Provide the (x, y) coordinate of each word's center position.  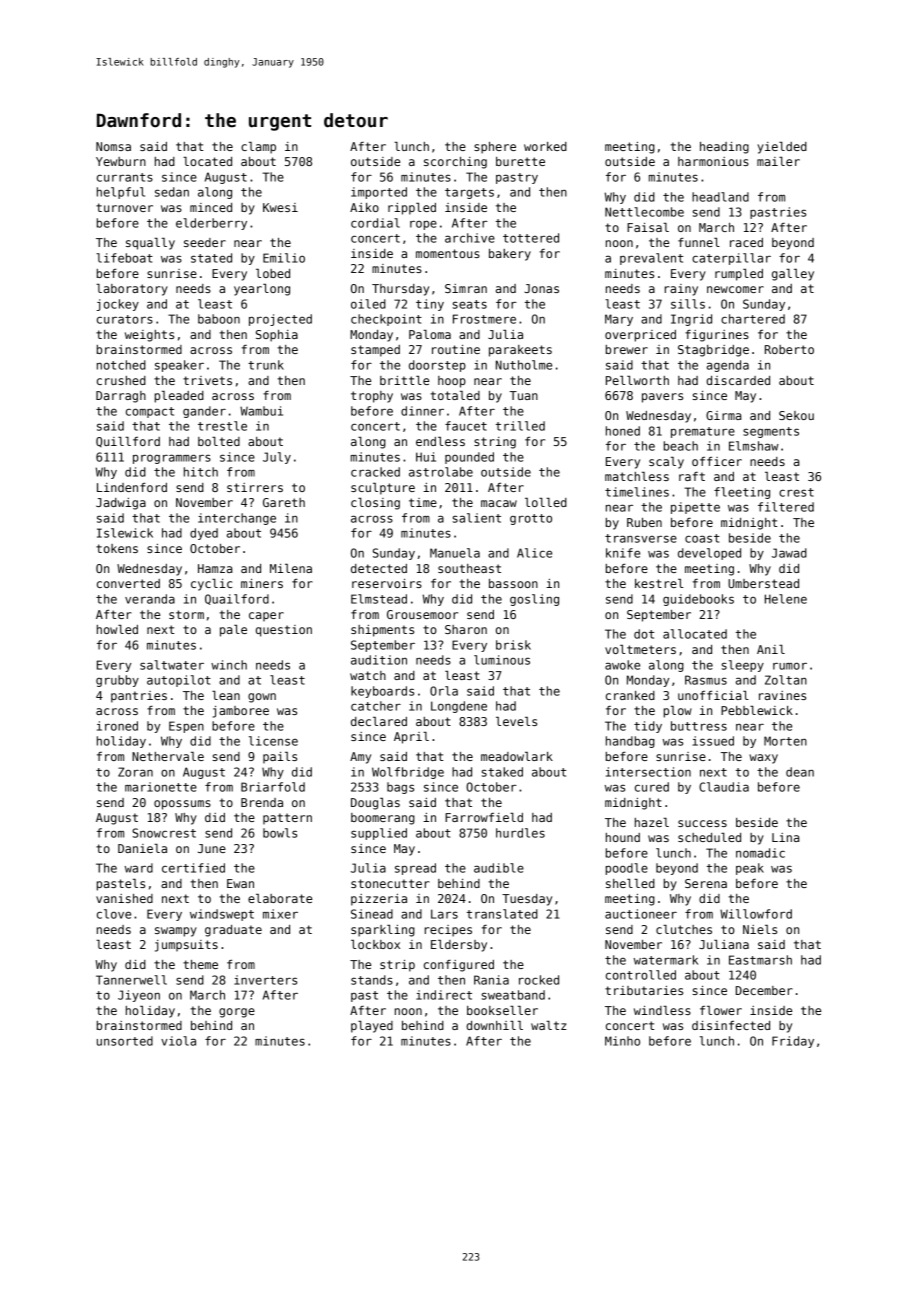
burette (520, 161)
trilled (520, 426)
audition (379, 660)
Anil (771, 649)
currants (125, 177)
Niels (760, 929)
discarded (738, 380)
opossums (182, 805)
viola (178, 1041)
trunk (266, 365)
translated (502, 914)
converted (128, 583)
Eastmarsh (760, 960)
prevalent (651, 259)
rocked (539, 980)
